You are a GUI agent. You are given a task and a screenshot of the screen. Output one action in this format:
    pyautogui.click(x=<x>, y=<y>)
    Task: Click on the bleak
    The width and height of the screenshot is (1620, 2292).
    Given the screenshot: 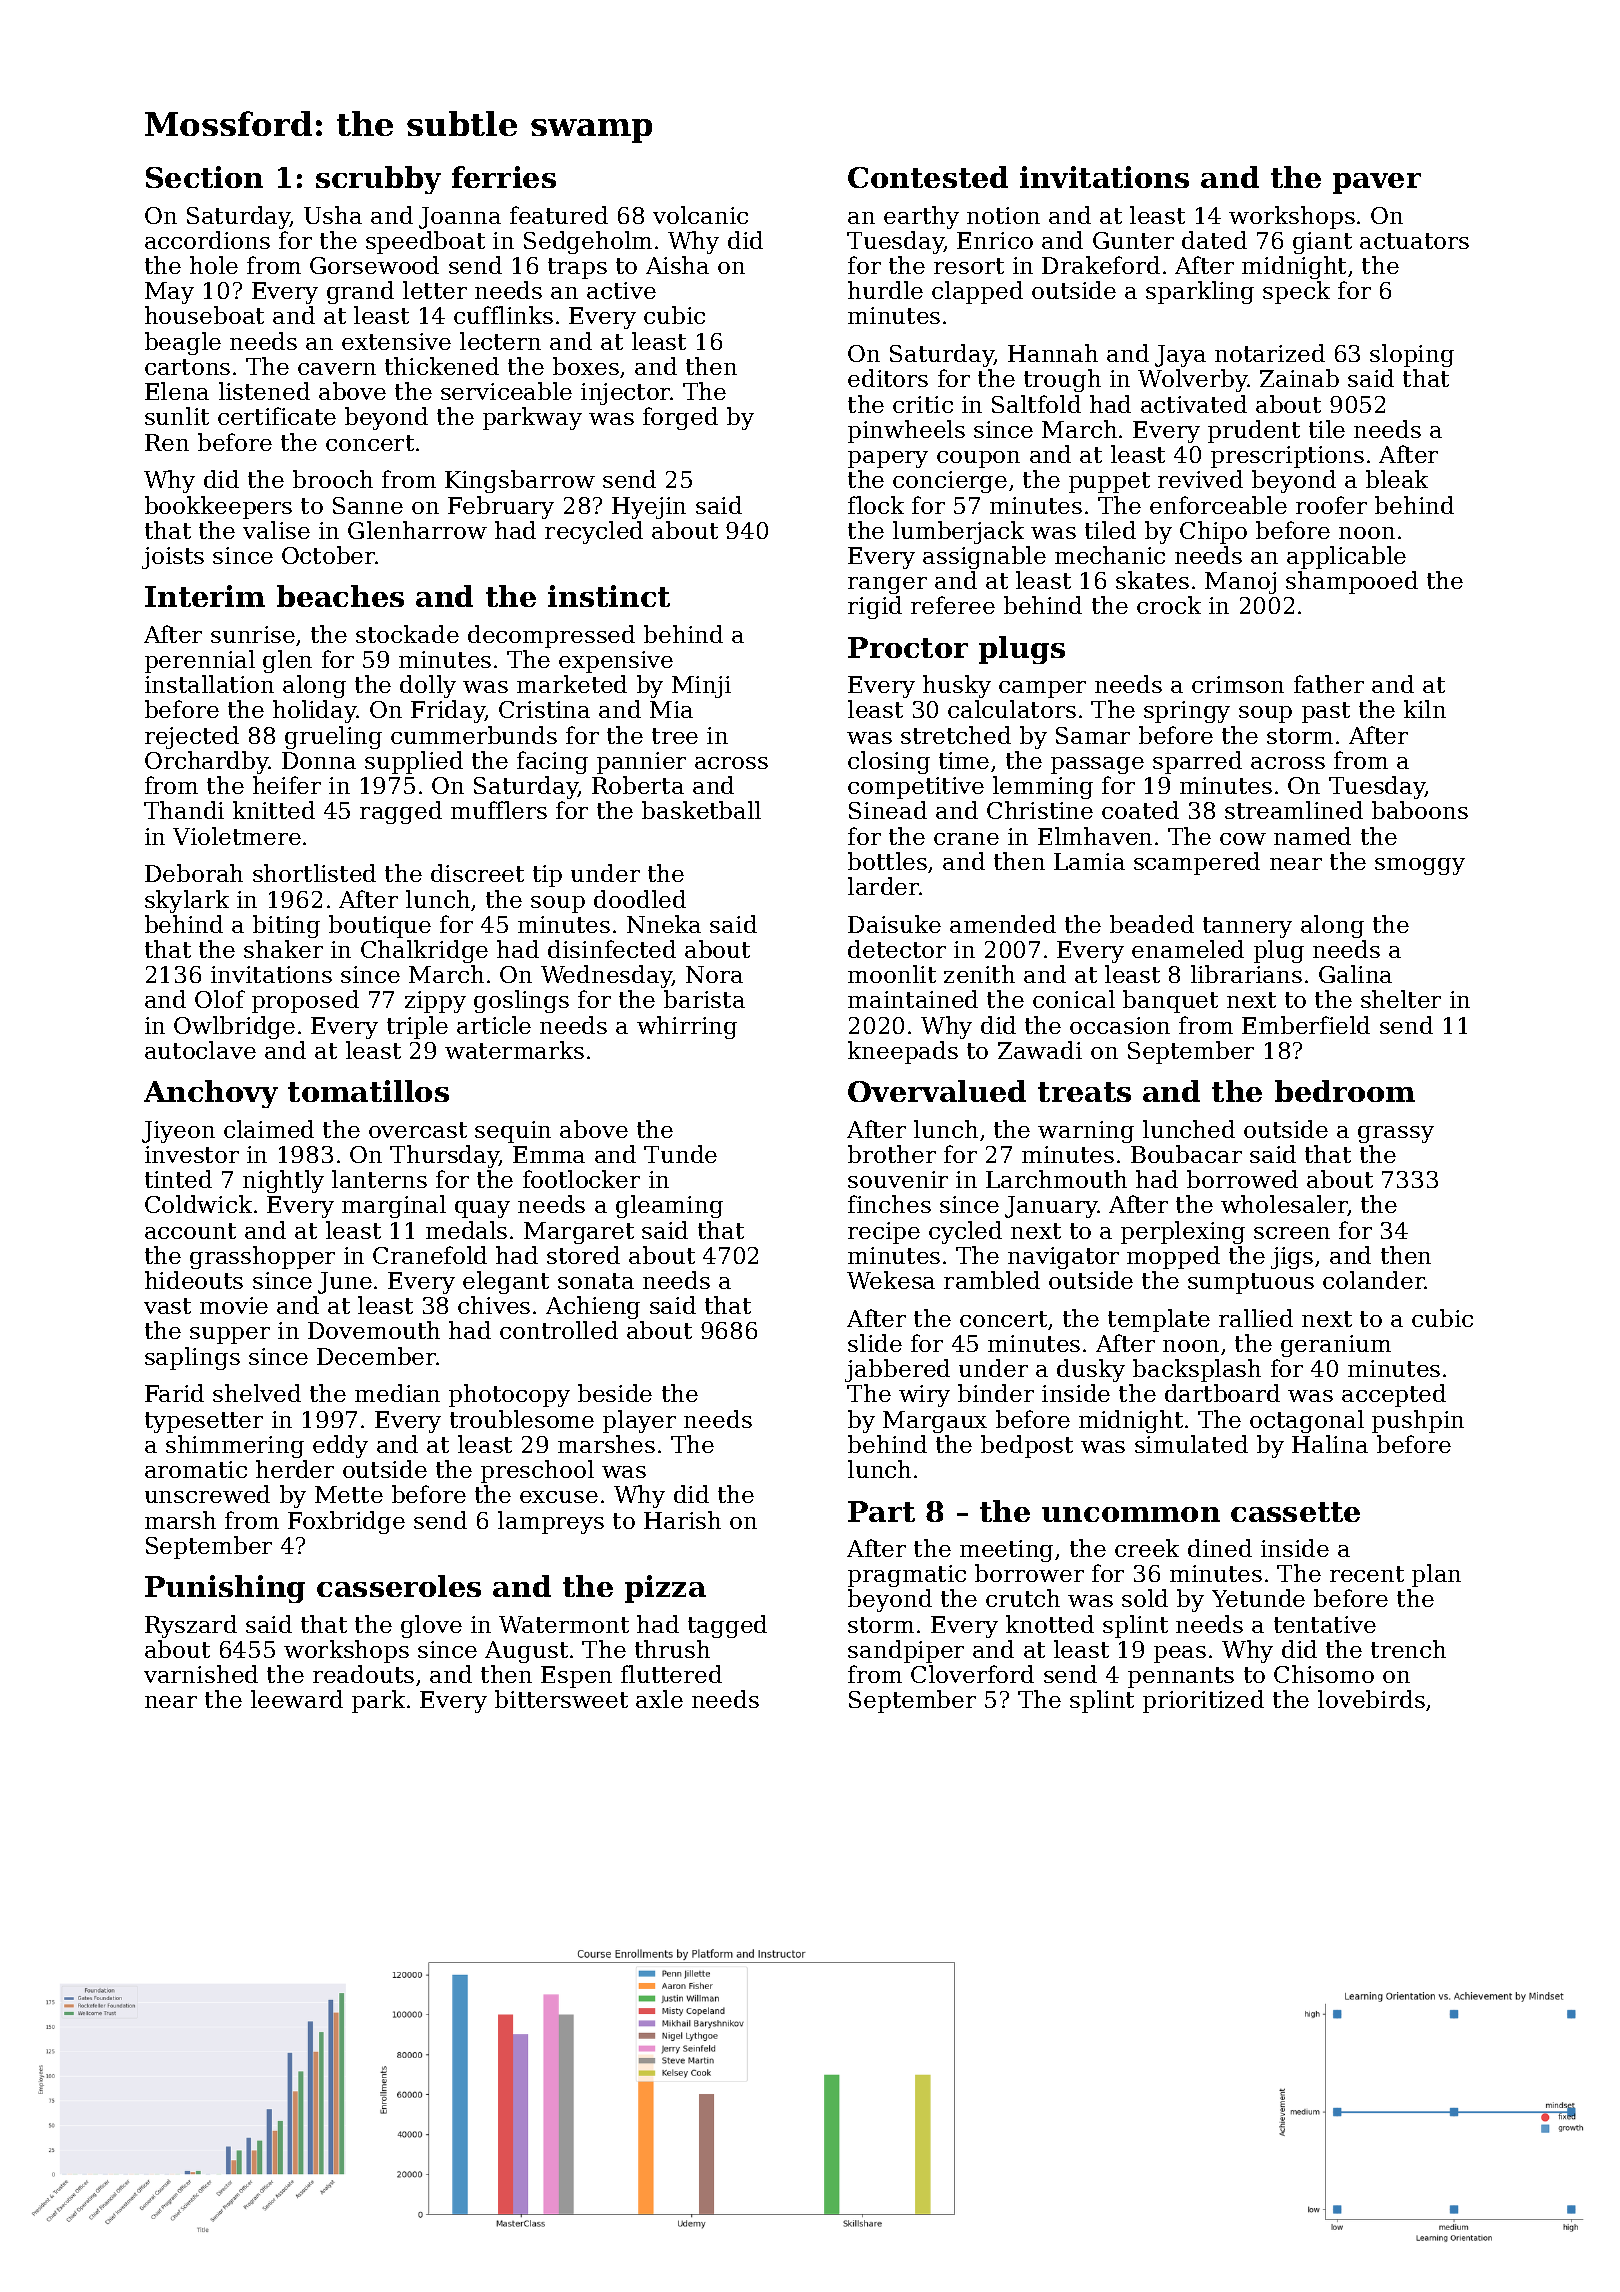 What is the action you would take?
    pyautogui.click(x=1397, y=479)
